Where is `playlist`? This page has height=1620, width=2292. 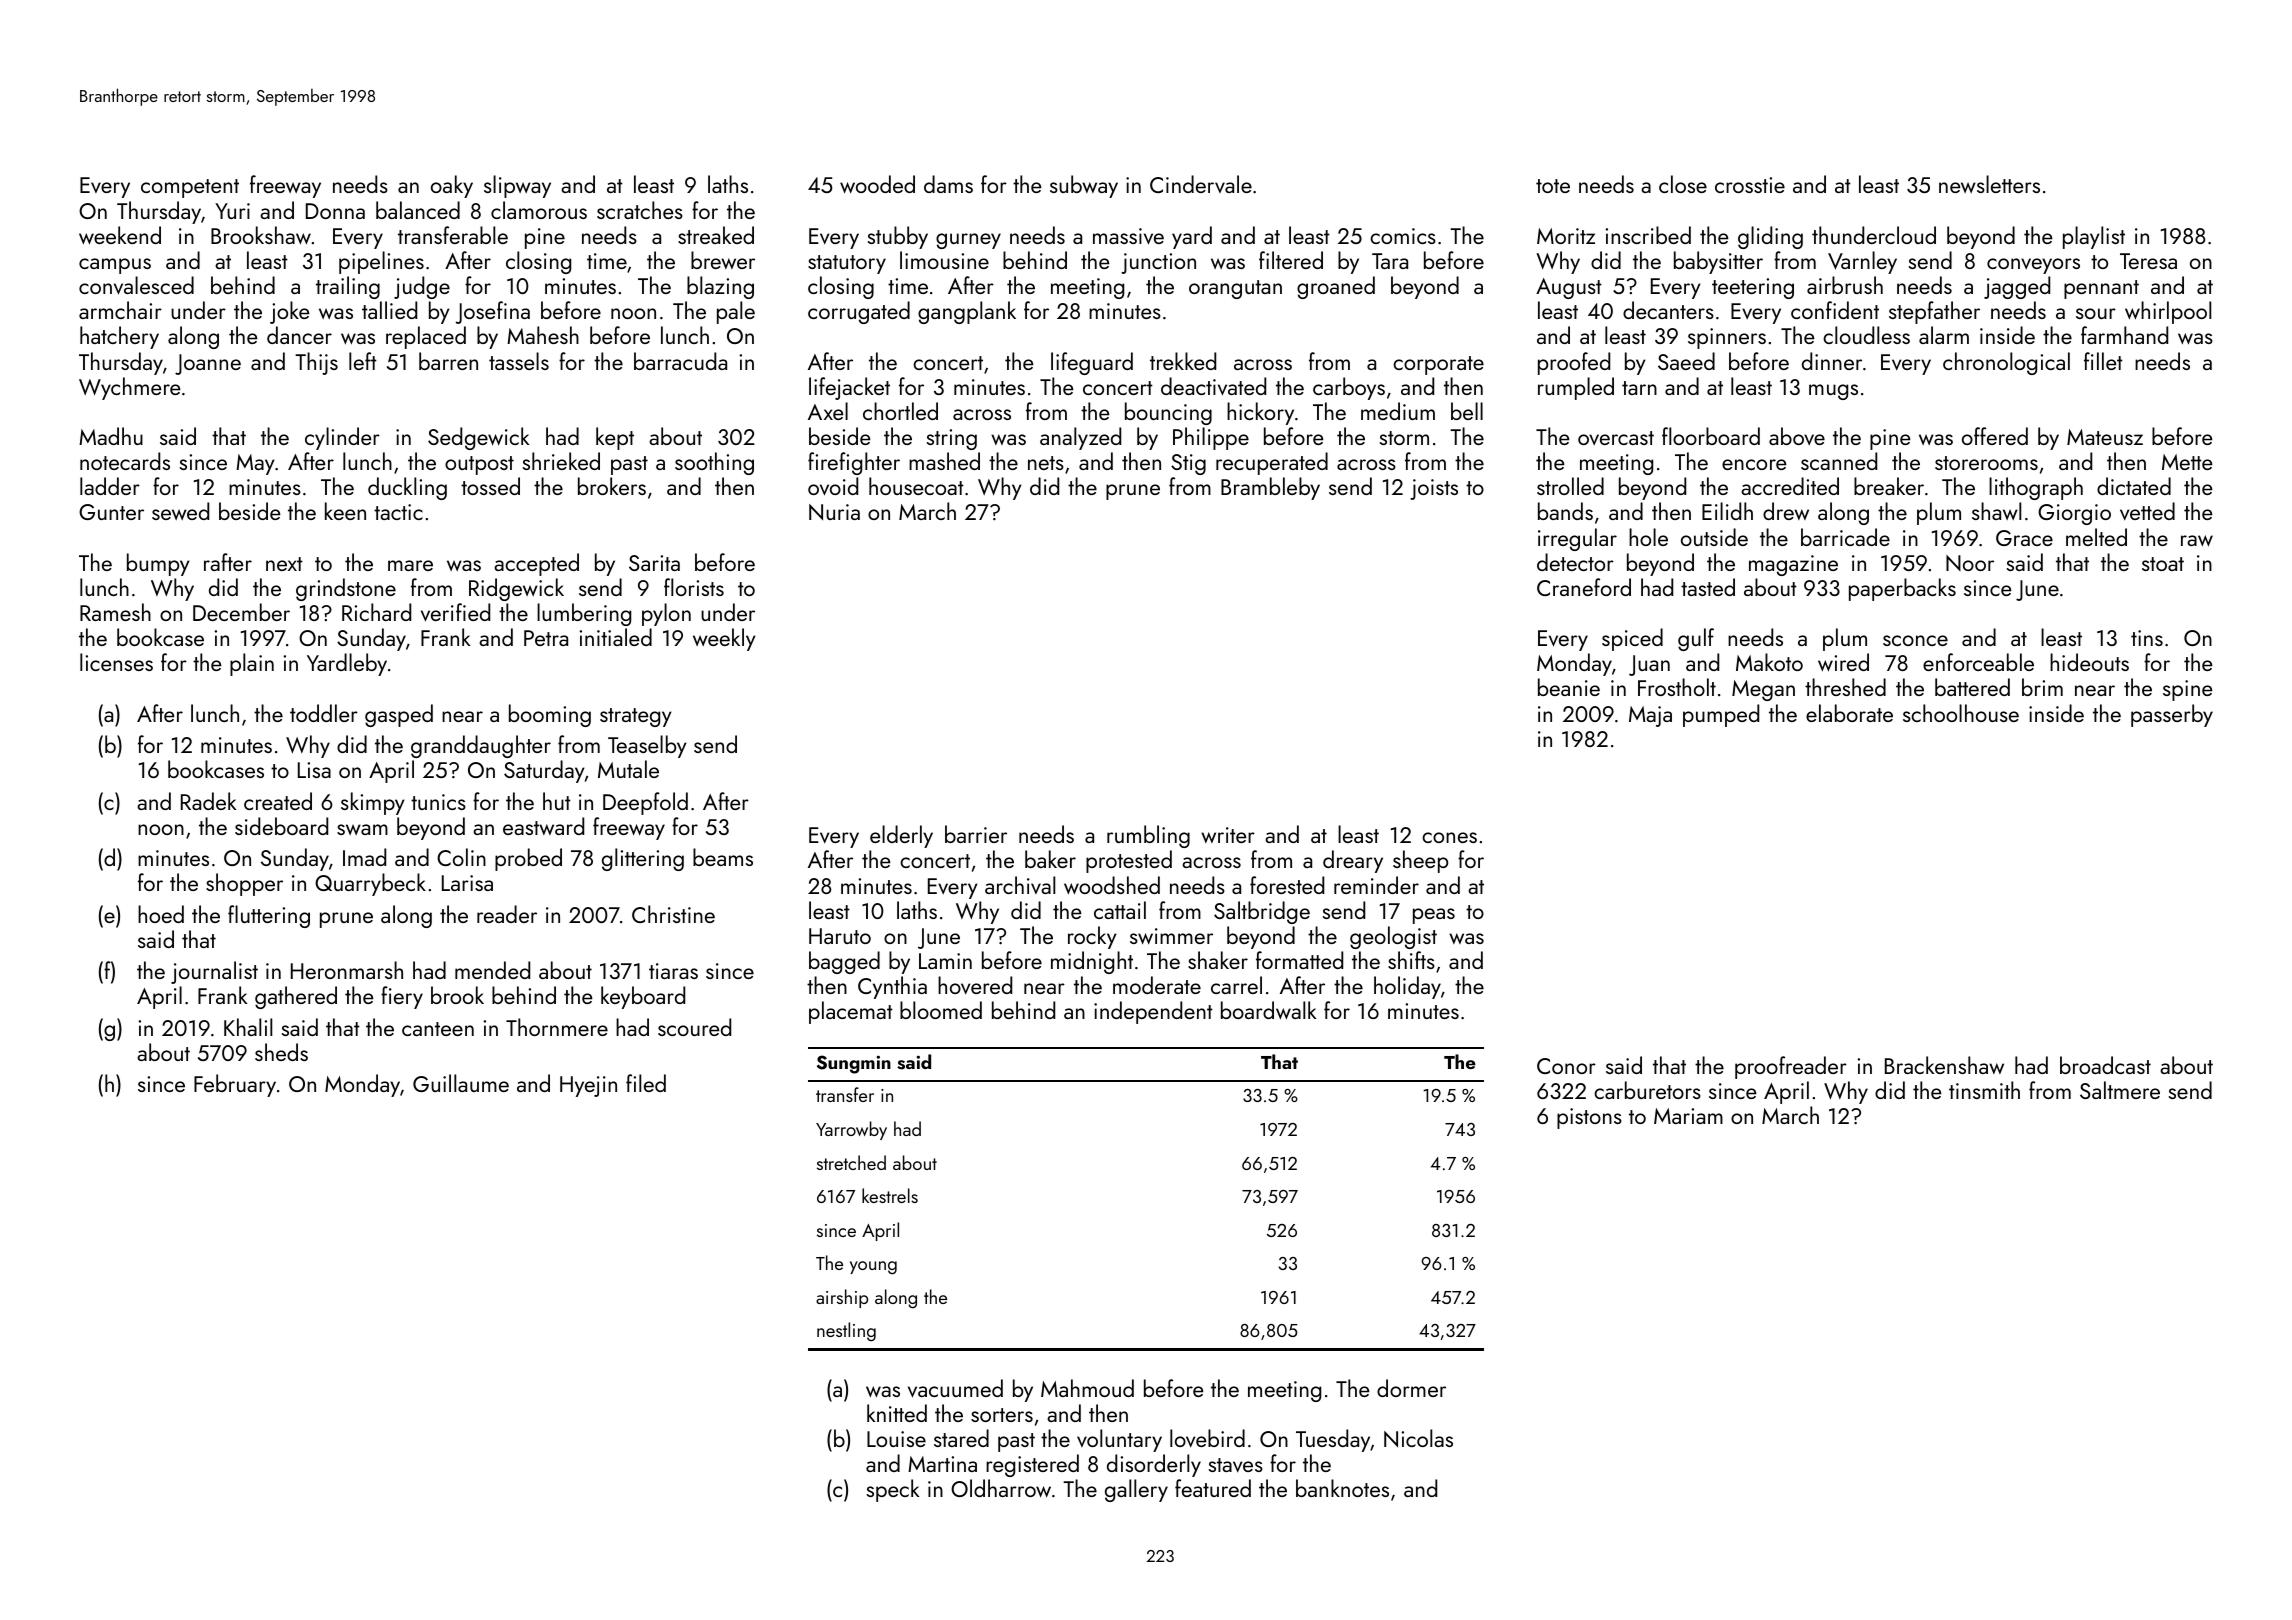 playlist is located at coordinates (2094, 237).
